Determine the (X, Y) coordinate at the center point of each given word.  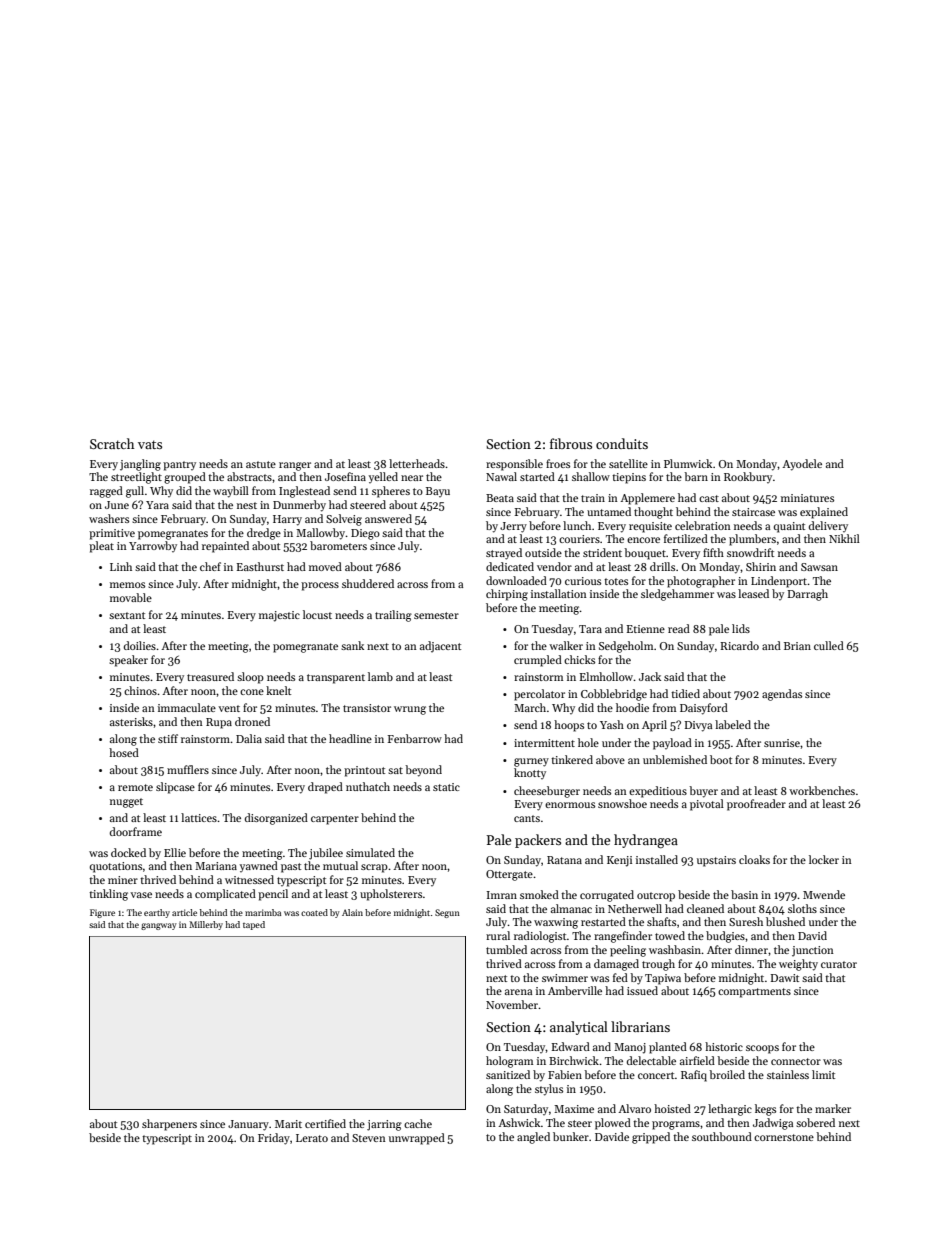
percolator (539, 695)
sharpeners (169, 1125)
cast (709, 498)
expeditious (658, 792)
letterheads (417, 463)
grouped (185, 478)
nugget (126, 803)
